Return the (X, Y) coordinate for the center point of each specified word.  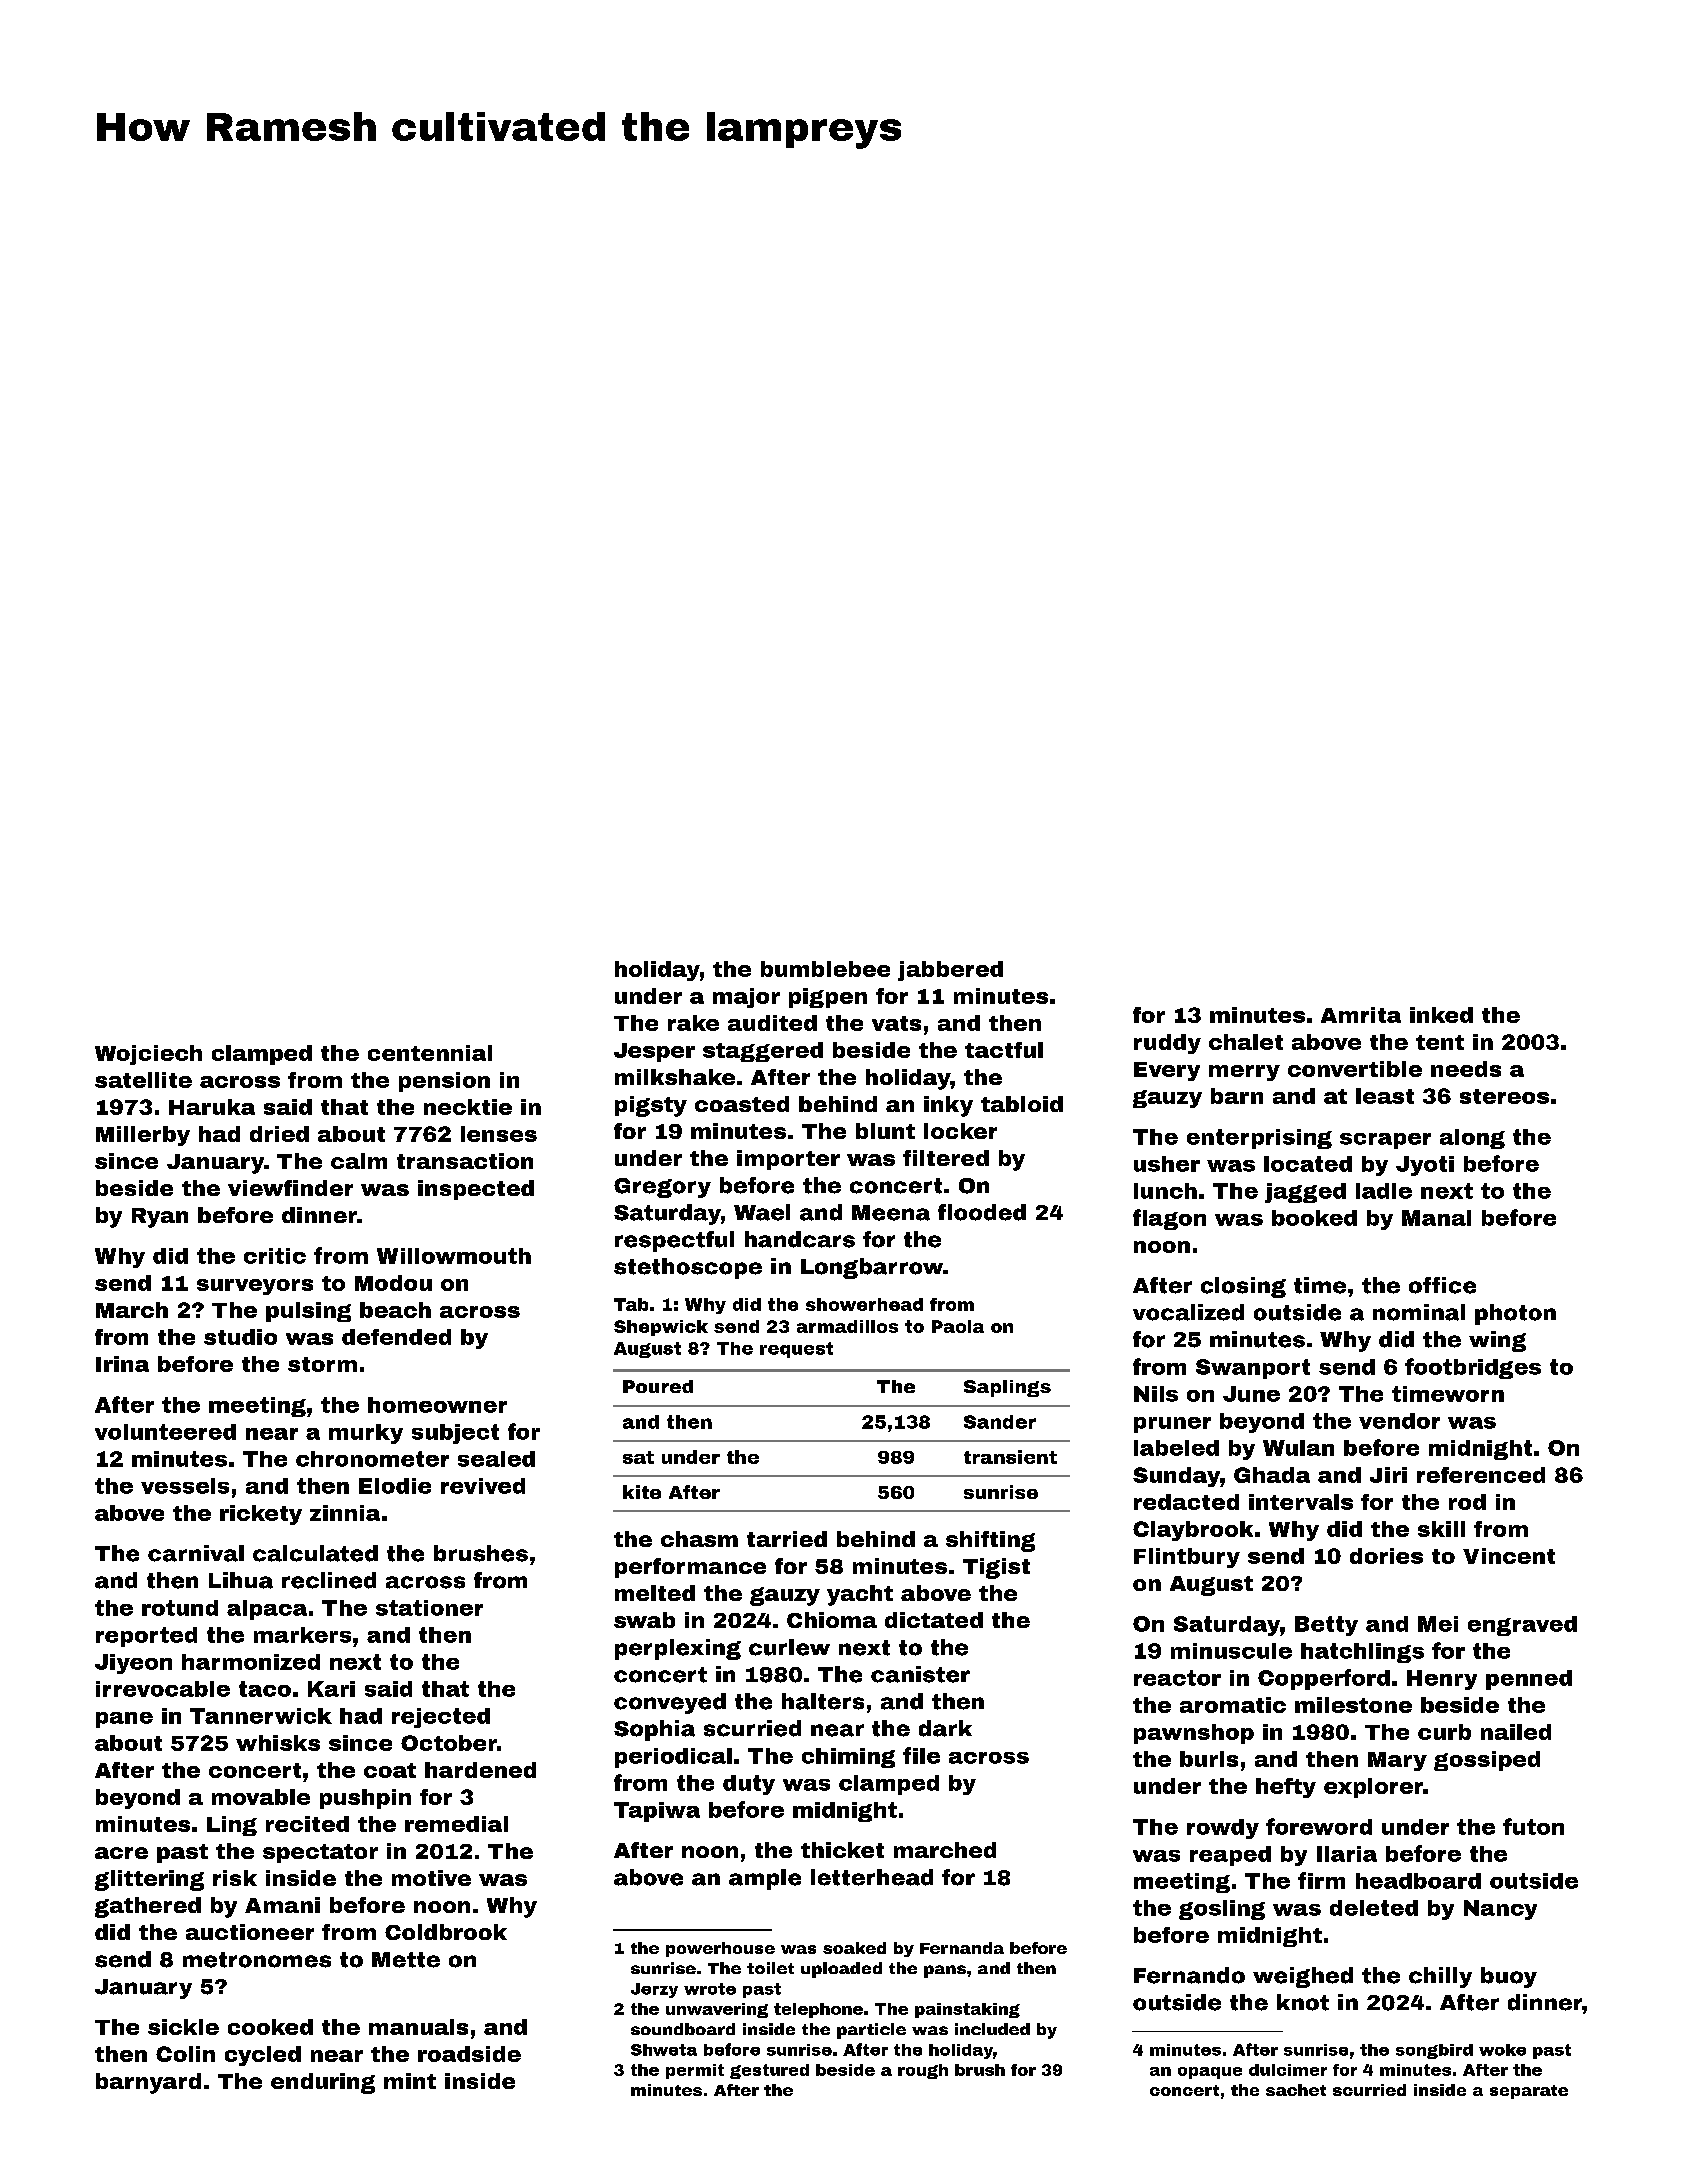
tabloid (1022, 1104)
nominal (1419, 1312)
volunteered (165, 1432)
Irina (122, 1364)
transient (1010, 1457)
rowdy (1223, 1829)
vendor (1399, 1421)
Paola (958, 1326)
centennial (430, 1053)
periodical (673, 1758)
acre (121, 1853)
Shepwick (661, 1328)
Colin (185, 2054)
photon (1515, 1314)
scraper (1385, 1141)
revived (483, 1486)
